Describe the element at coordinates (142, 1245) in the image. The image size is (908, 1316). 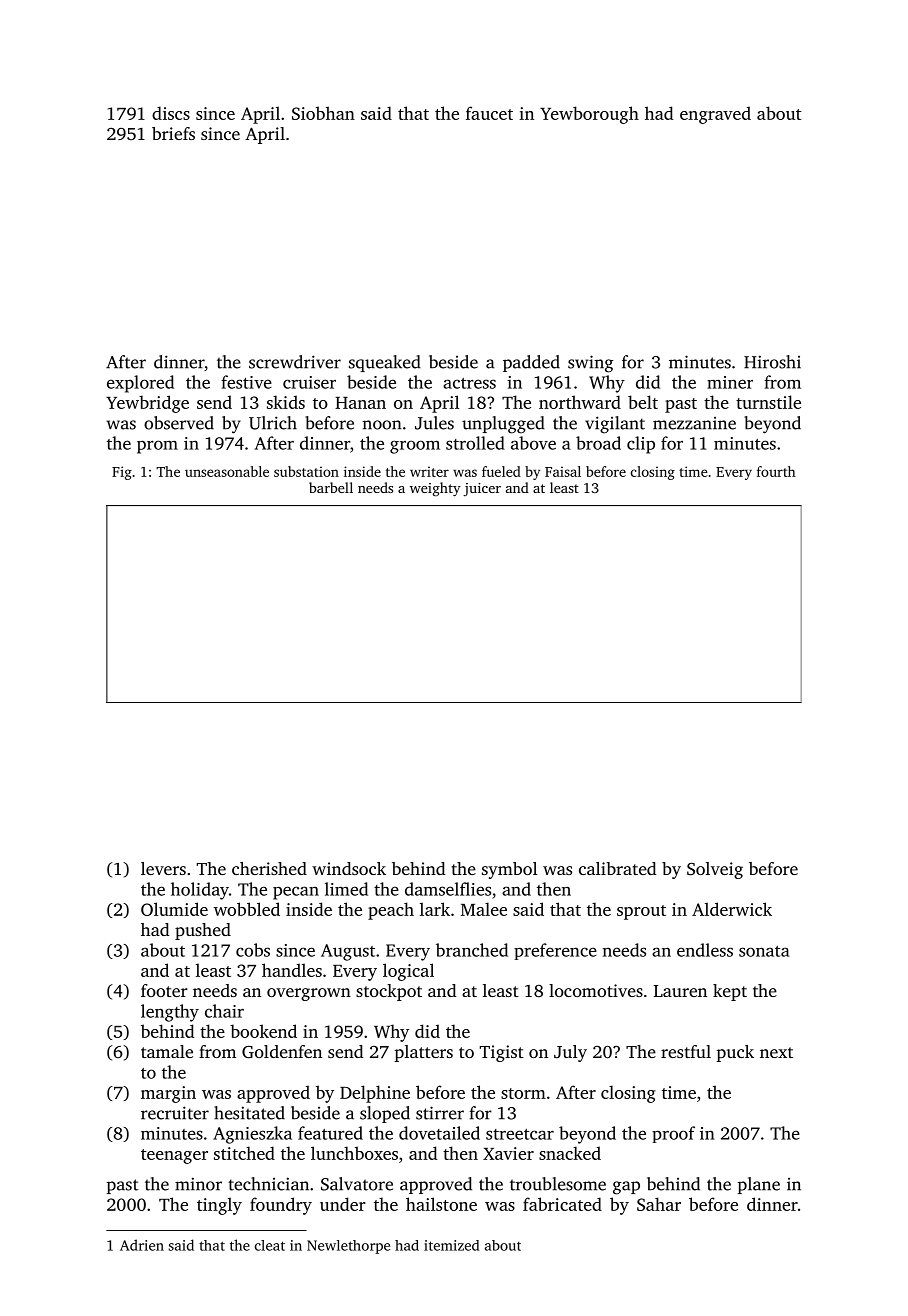
I see `Adrien` at that location.
